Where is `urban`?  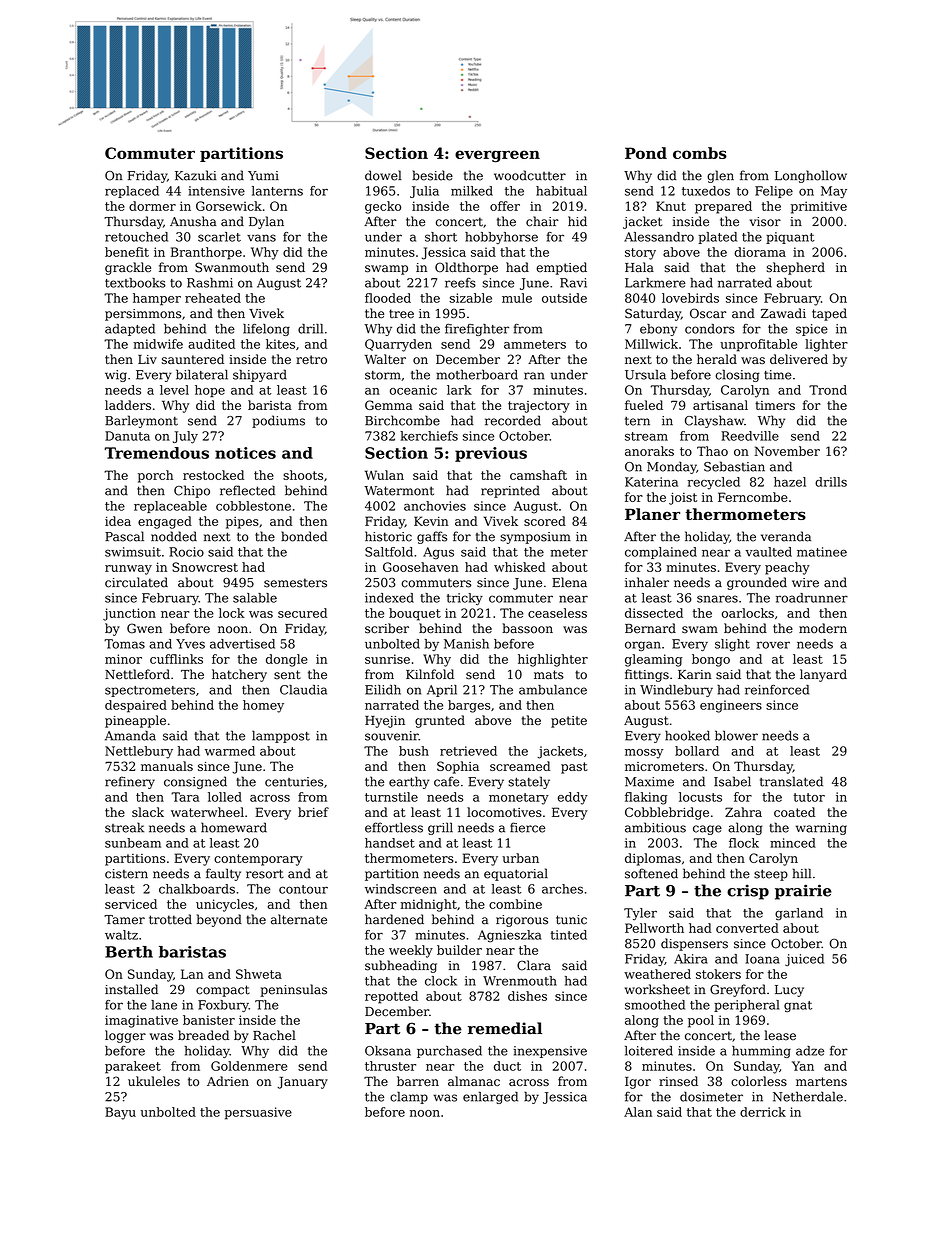 urban is located at coordinates (520, 858).
